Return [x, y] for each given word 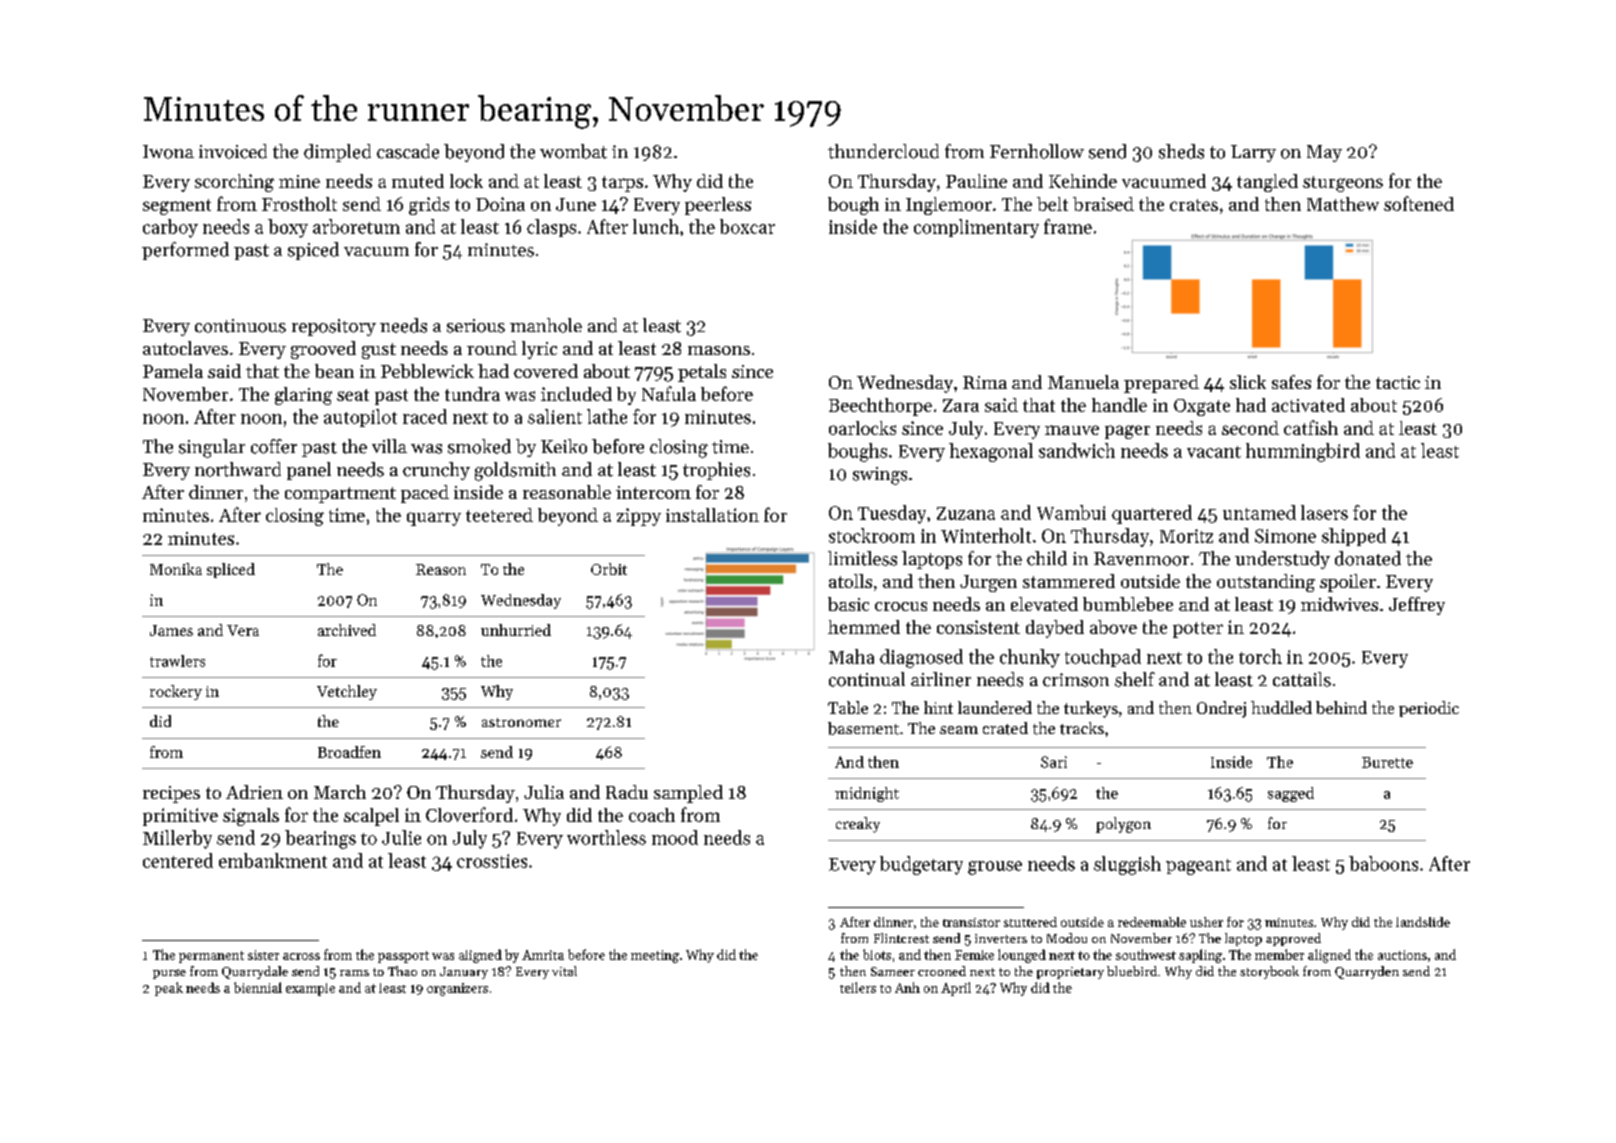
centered [178, 860]
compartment [340, 495]
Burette [1387, 762]
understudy [1282, 560]
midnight [867, 794]
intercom [653, 492]
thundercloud [883, 151]
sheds [1181, 151]
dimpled [337, 153]
